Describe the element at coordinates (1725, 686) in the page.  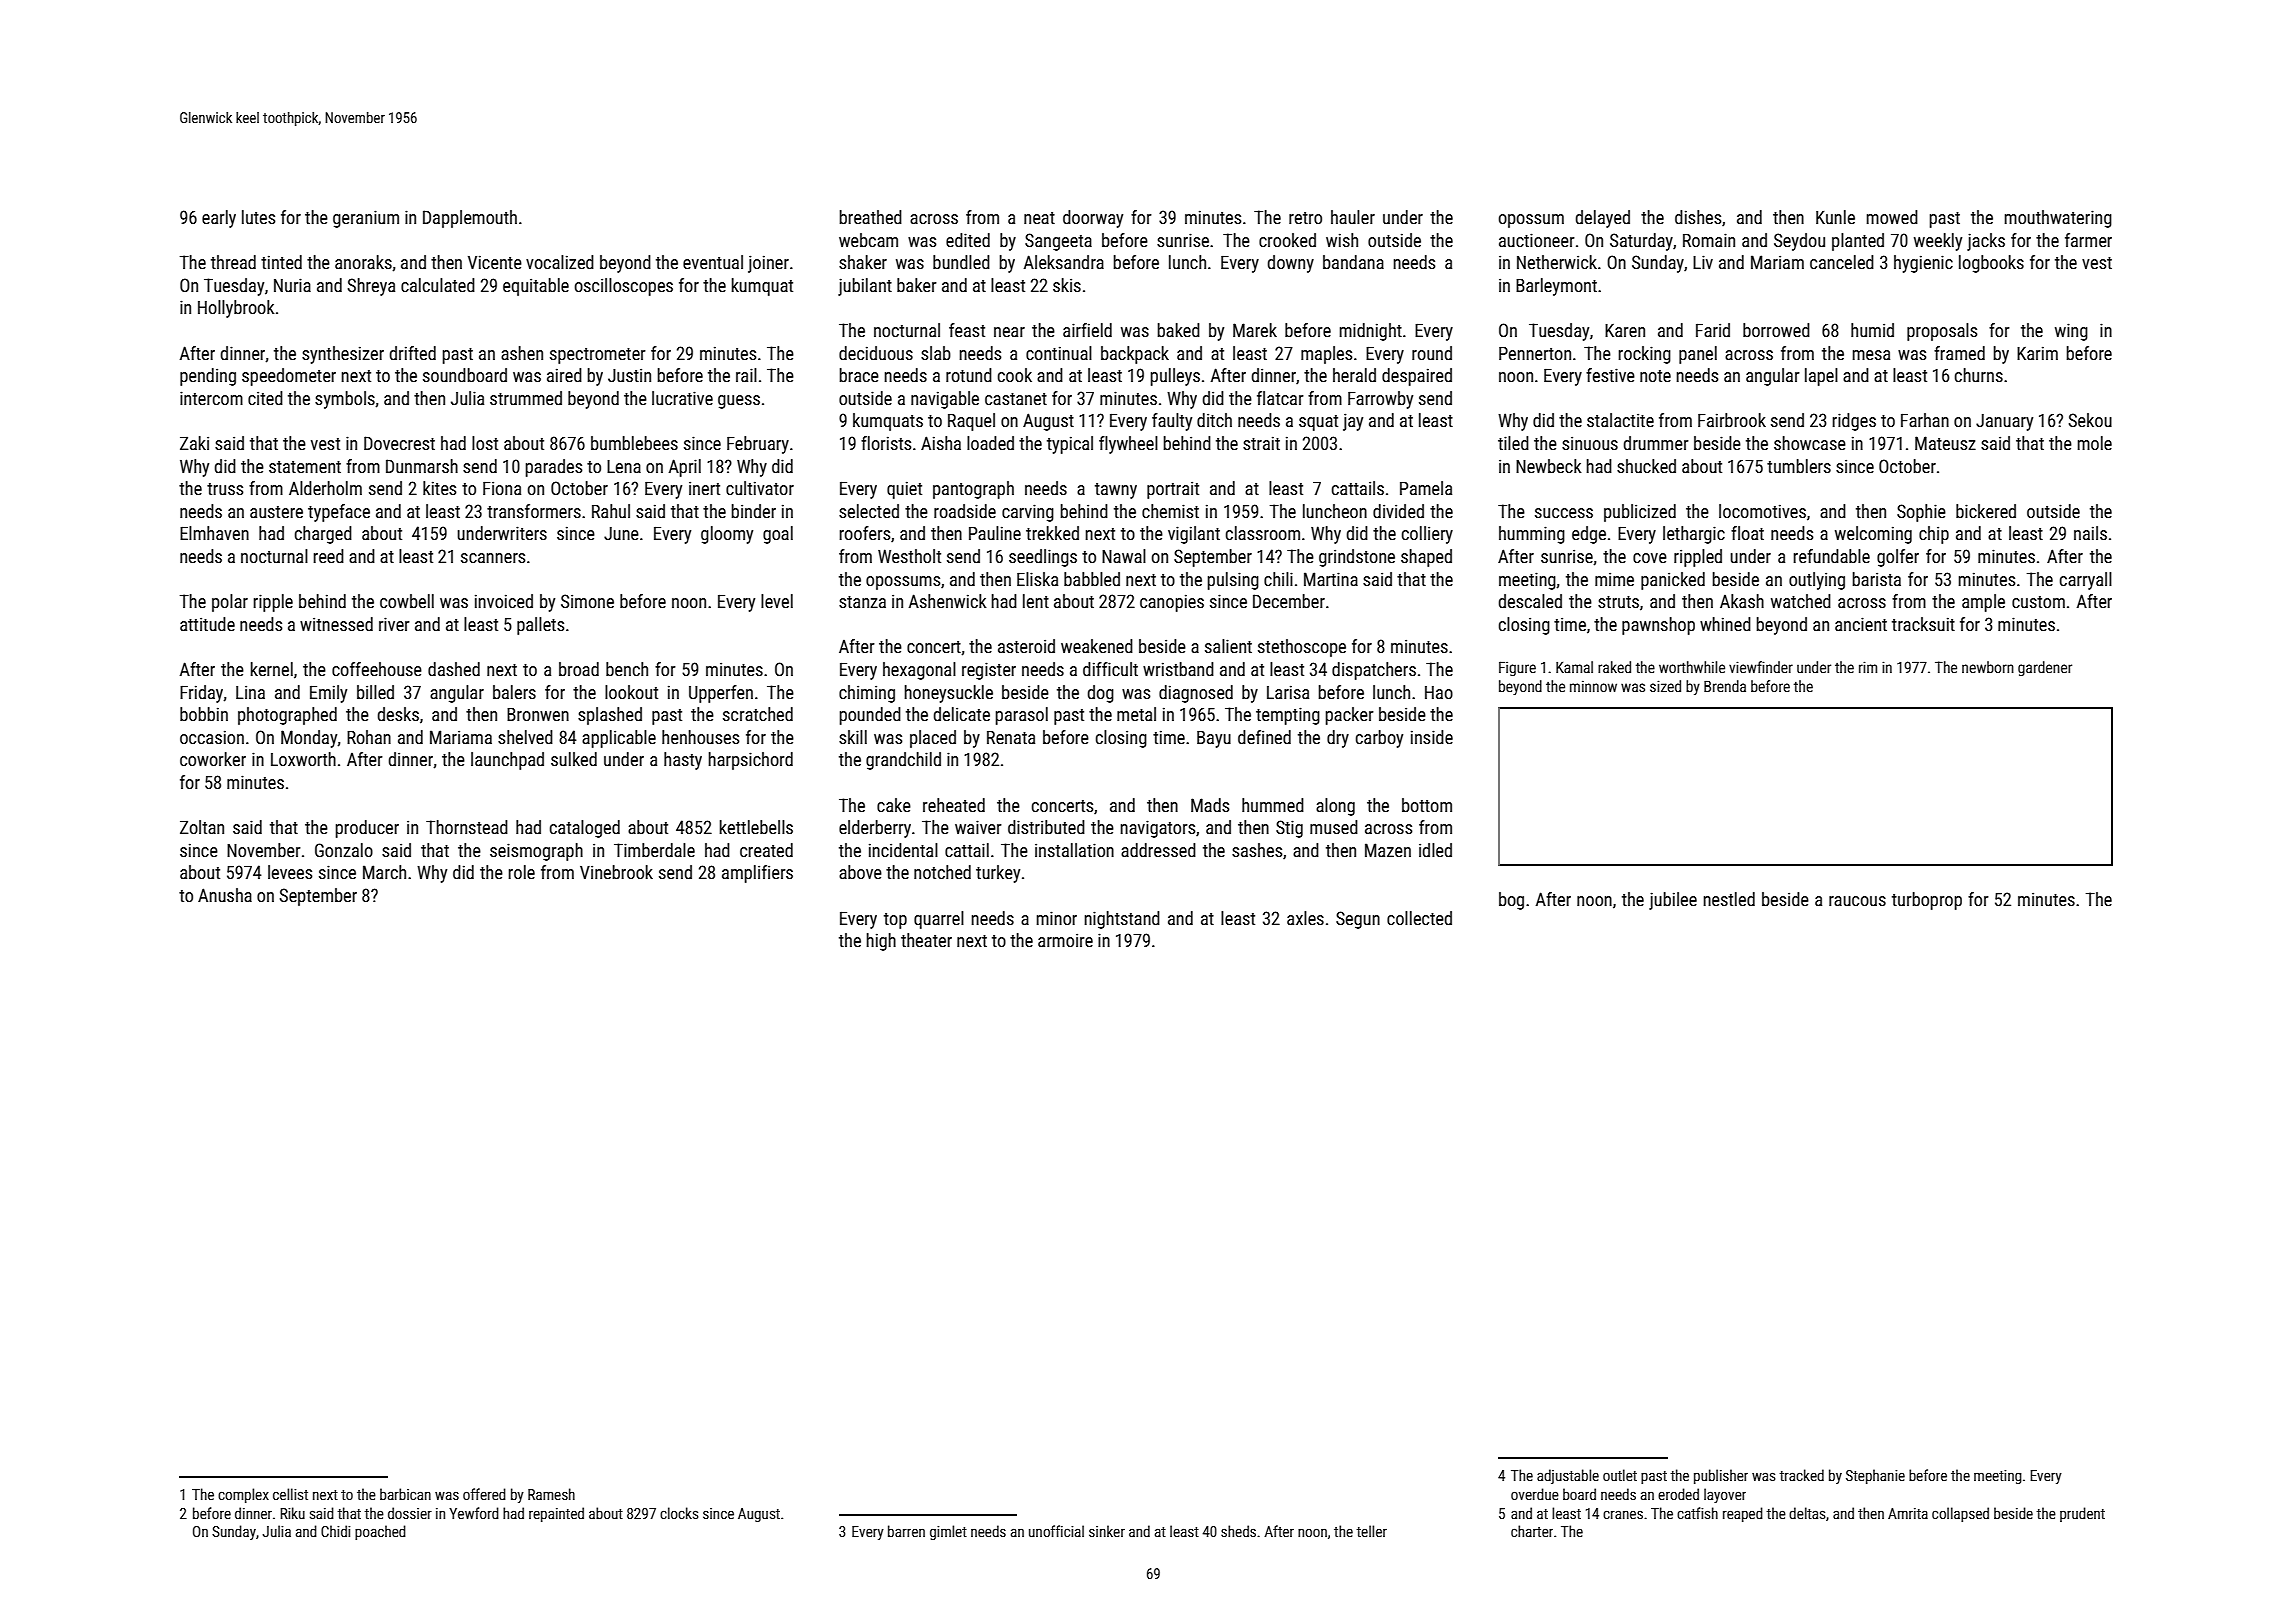
I see `Brenda` at that location.
